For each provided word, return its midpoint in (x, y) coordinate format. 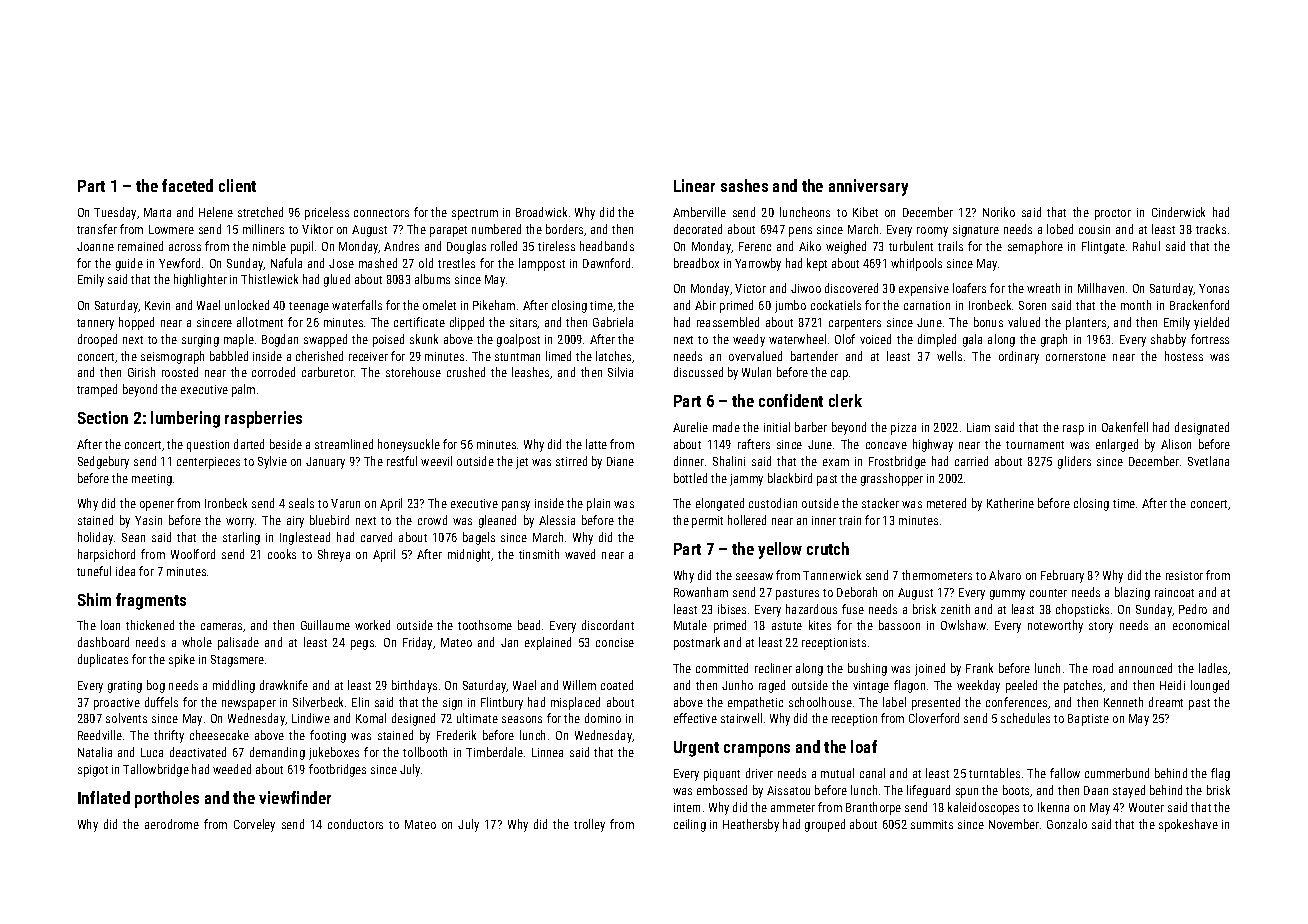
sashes (744, 185)
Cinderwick (1178, 212)
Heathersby (751, 825)
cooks (282, 554)
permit (707, 522)
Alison (1176, 444)
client (237, 185)
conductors (355, 824)
